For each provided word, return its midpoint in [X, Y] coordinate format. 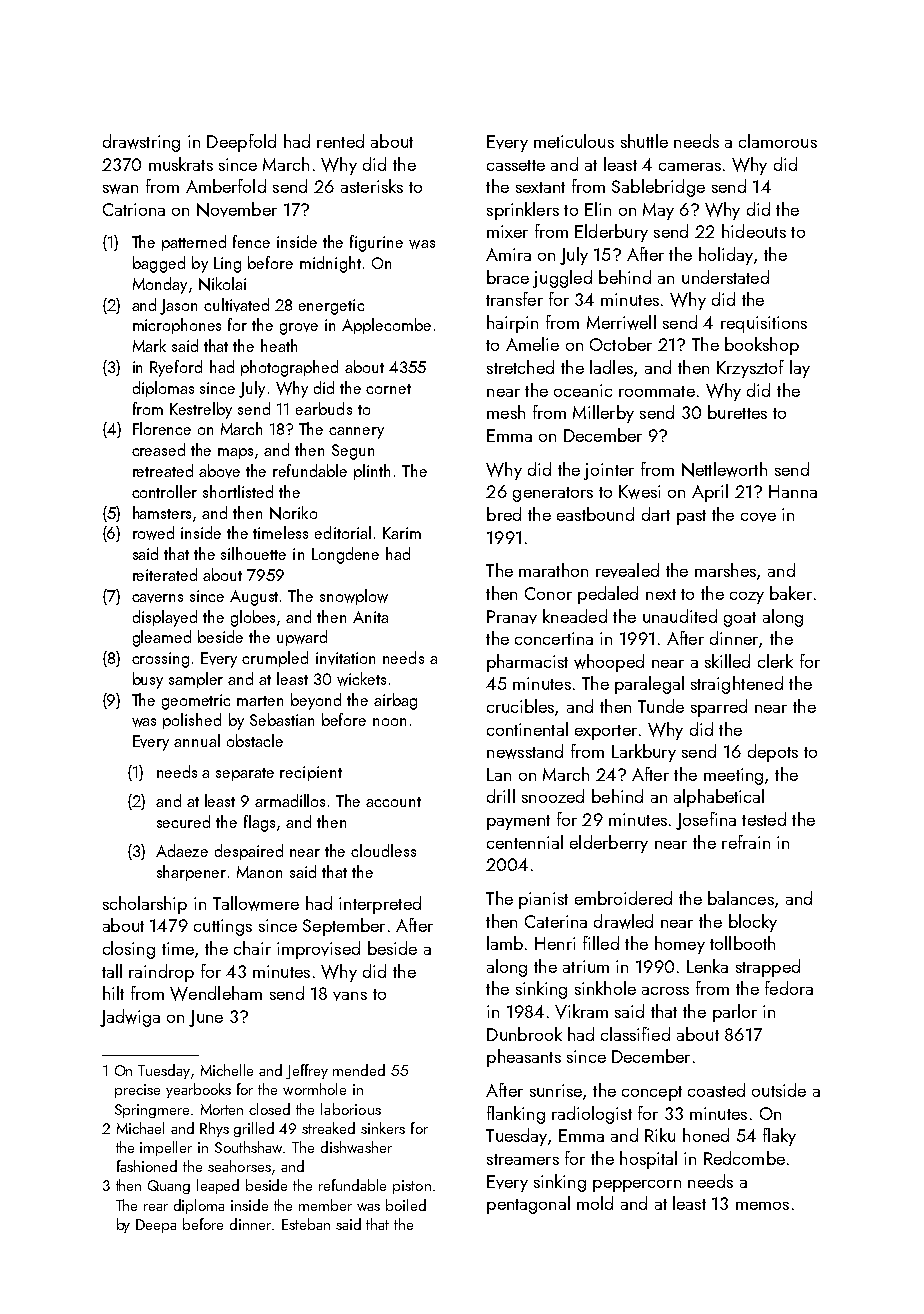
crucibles [520, 706]
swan [120, 189]
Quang [169, 1187]
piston [412, 1187]
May [658, 211]
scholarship [145, 905]
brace [508, 277]
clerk [775, 661]
